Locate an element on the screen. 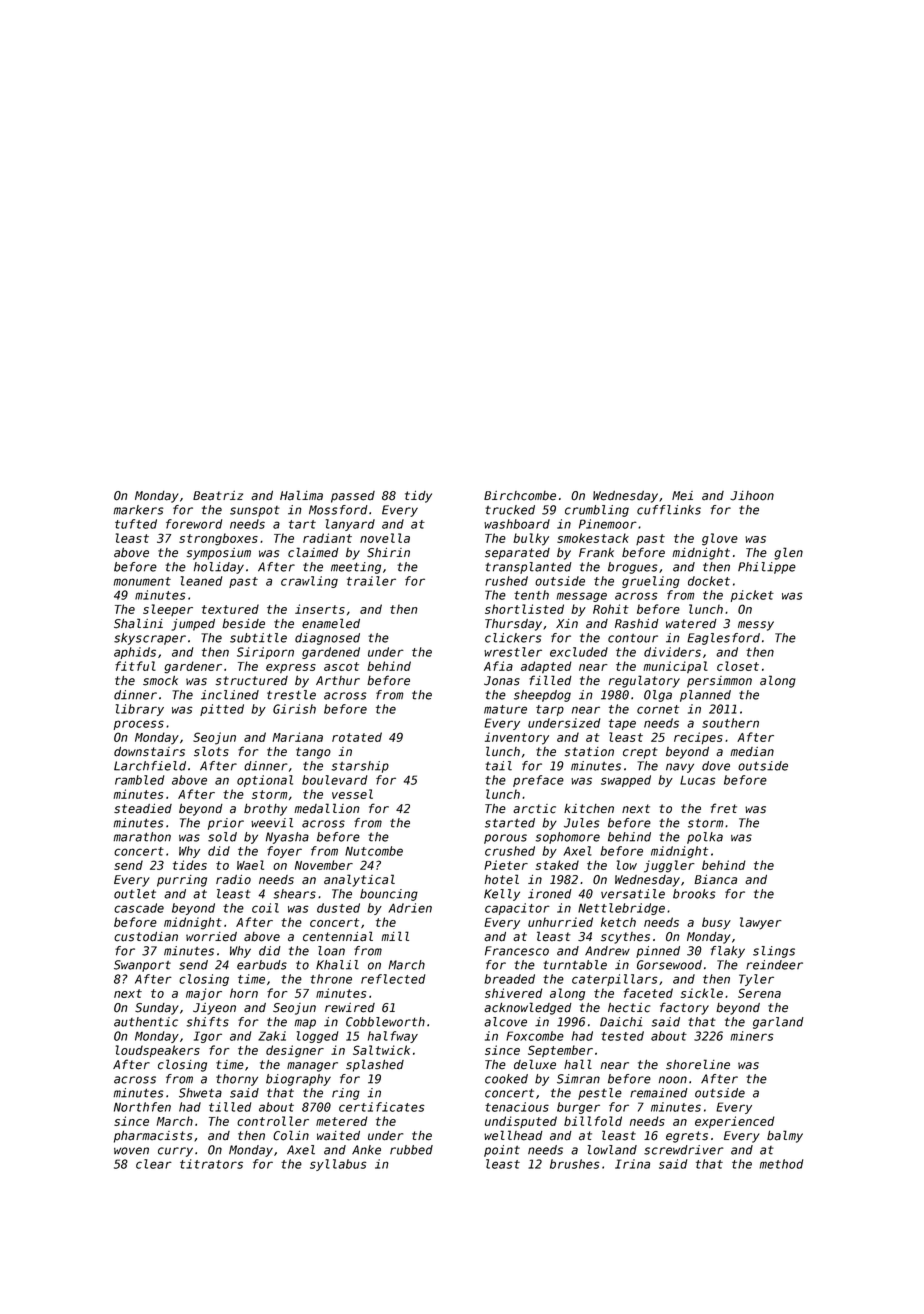 This screenshot has width=924, height=1314. brogues is located at coordinates (633, 568).
